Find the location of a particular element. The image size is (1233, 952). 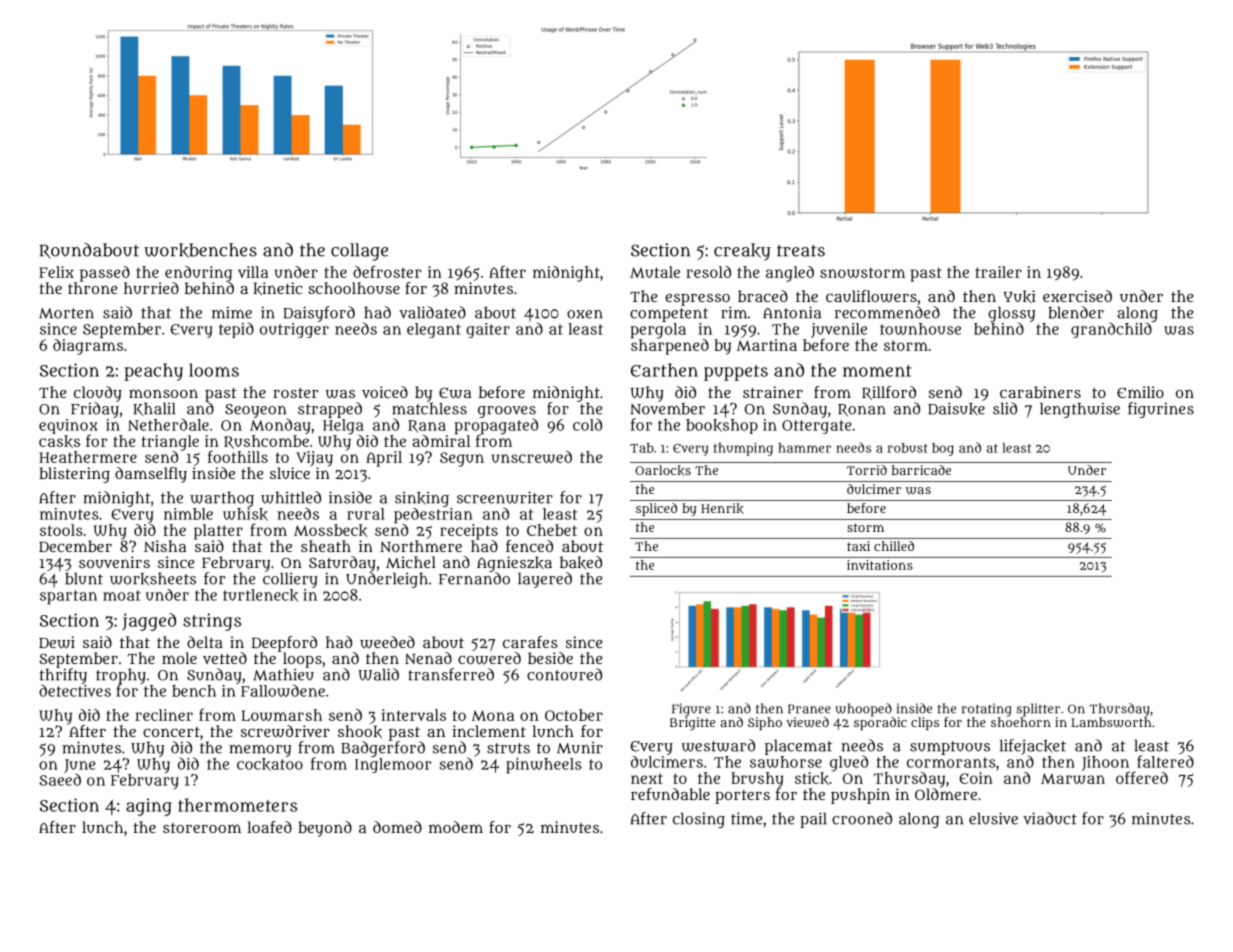

spartan is located at coordinates (68, 597).
